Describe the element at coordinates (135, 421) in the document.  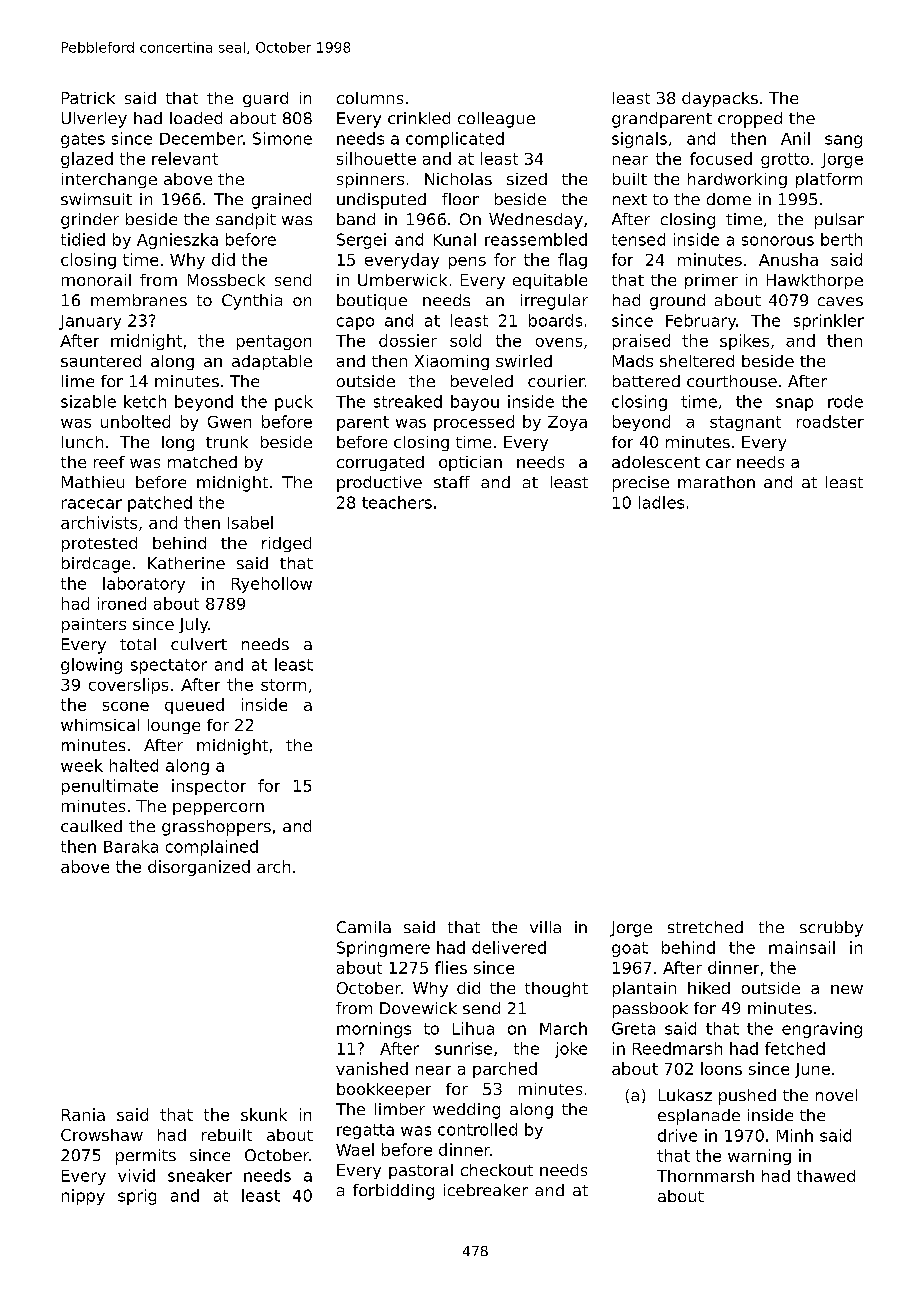
I see `unbolted` at that location.
